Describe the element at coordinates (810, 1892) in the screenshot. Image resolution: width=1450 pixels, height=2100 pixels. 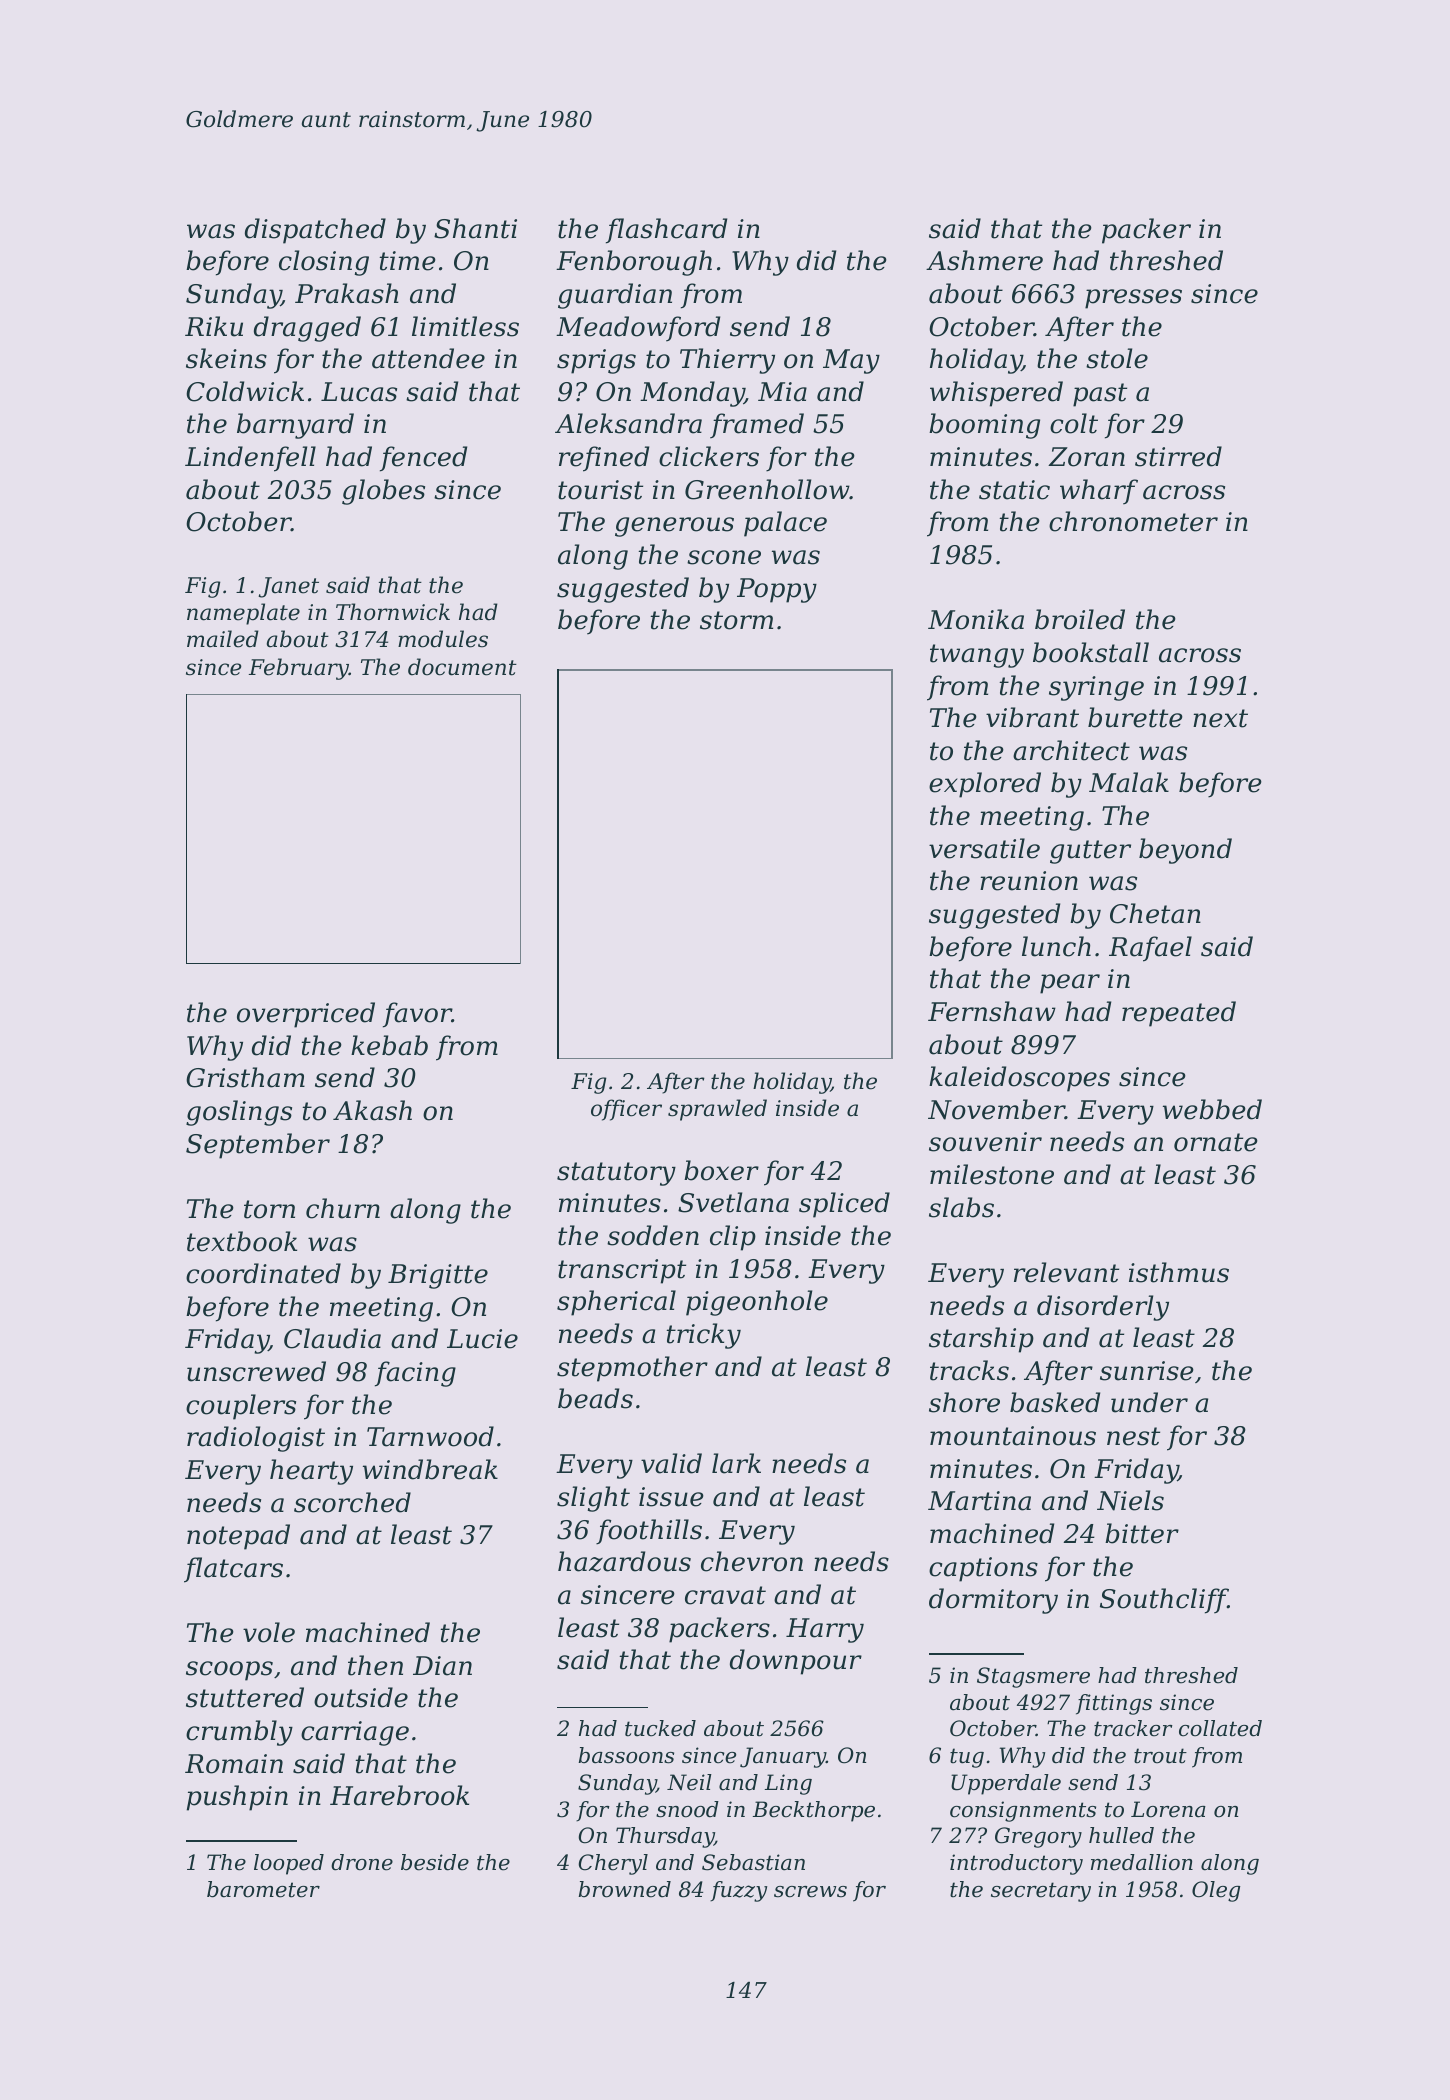
I see `screws` at that location.
